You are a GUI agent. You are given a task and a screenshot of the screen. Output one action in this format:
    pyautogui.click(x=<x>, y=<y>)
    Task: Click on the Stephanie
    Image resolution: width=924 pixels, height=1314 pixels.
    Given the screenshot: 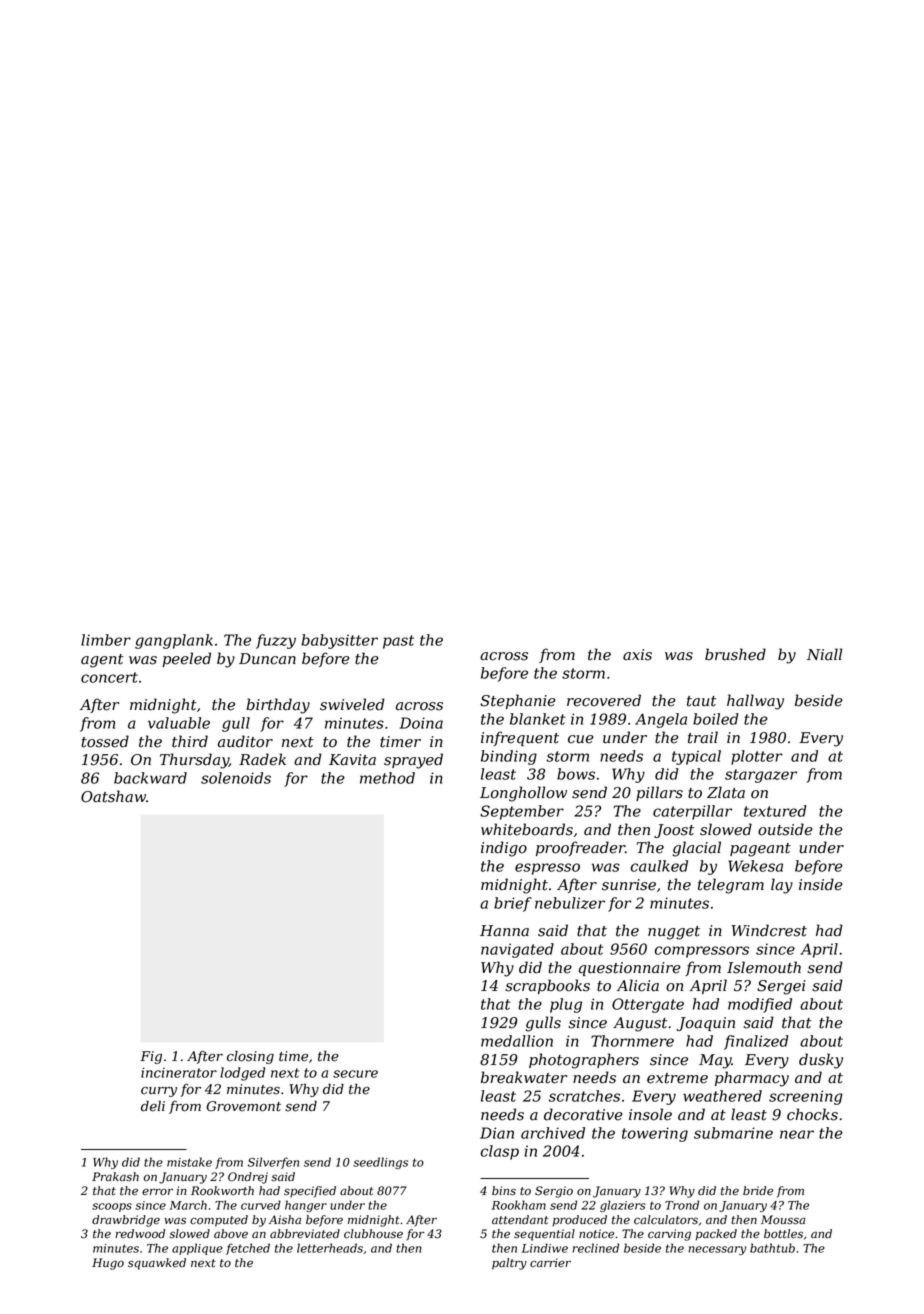 What is the action you would take?
    pyautogui.click(x=518, y=701)
